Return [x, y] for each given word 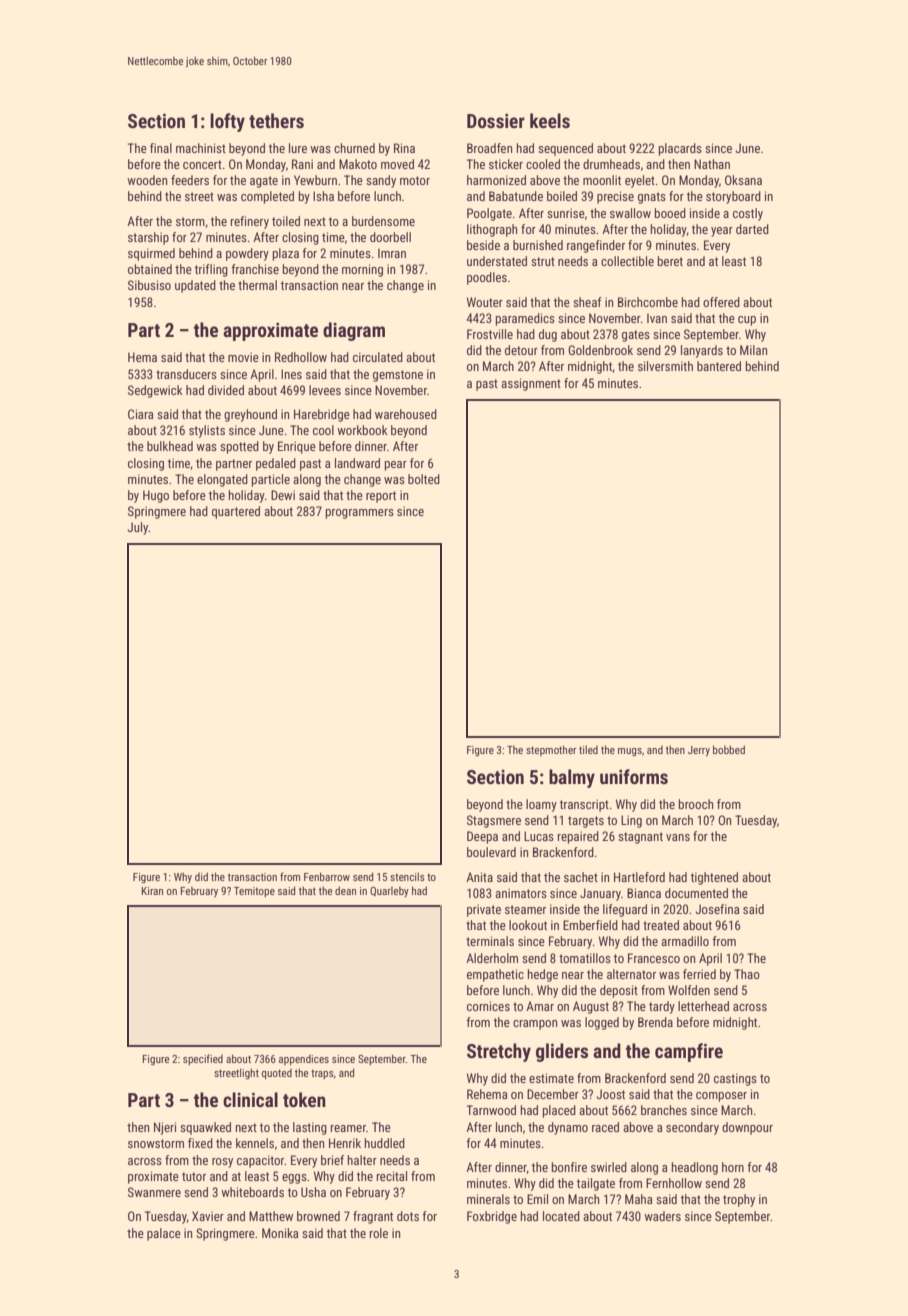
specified [203, 1059]
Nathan [712, 164]
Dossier [496, 121]
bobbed [729, 749]
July [138, 528]
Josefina [717, 909]
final [161, 148]
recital [392, 1176]
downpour [747, 1128]
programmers [360, 514]
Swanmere [154, 1192]
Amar [540, 1006]
